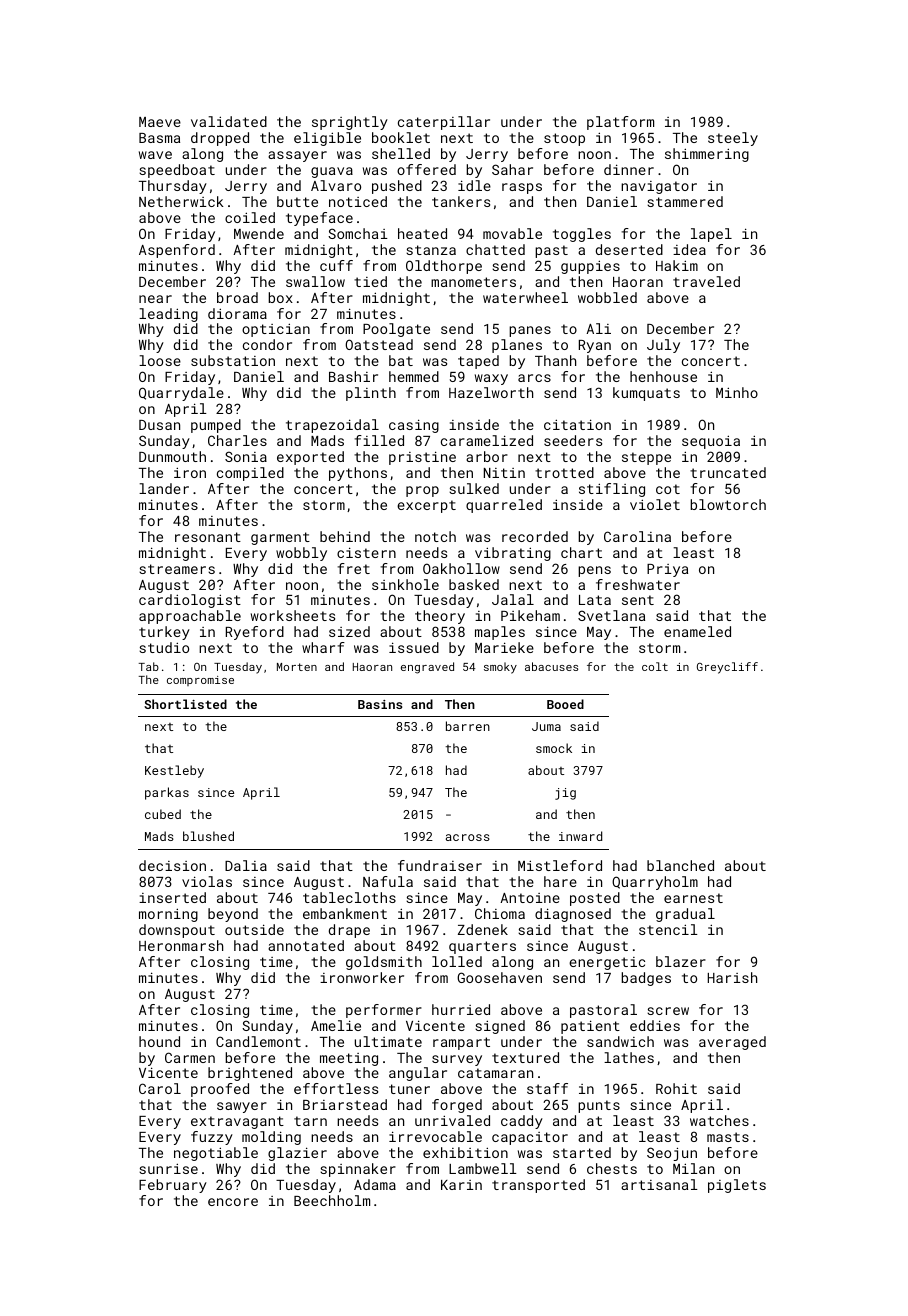 This document has height=1316, width=908. I want to click on Basins, so click(380, 704).
